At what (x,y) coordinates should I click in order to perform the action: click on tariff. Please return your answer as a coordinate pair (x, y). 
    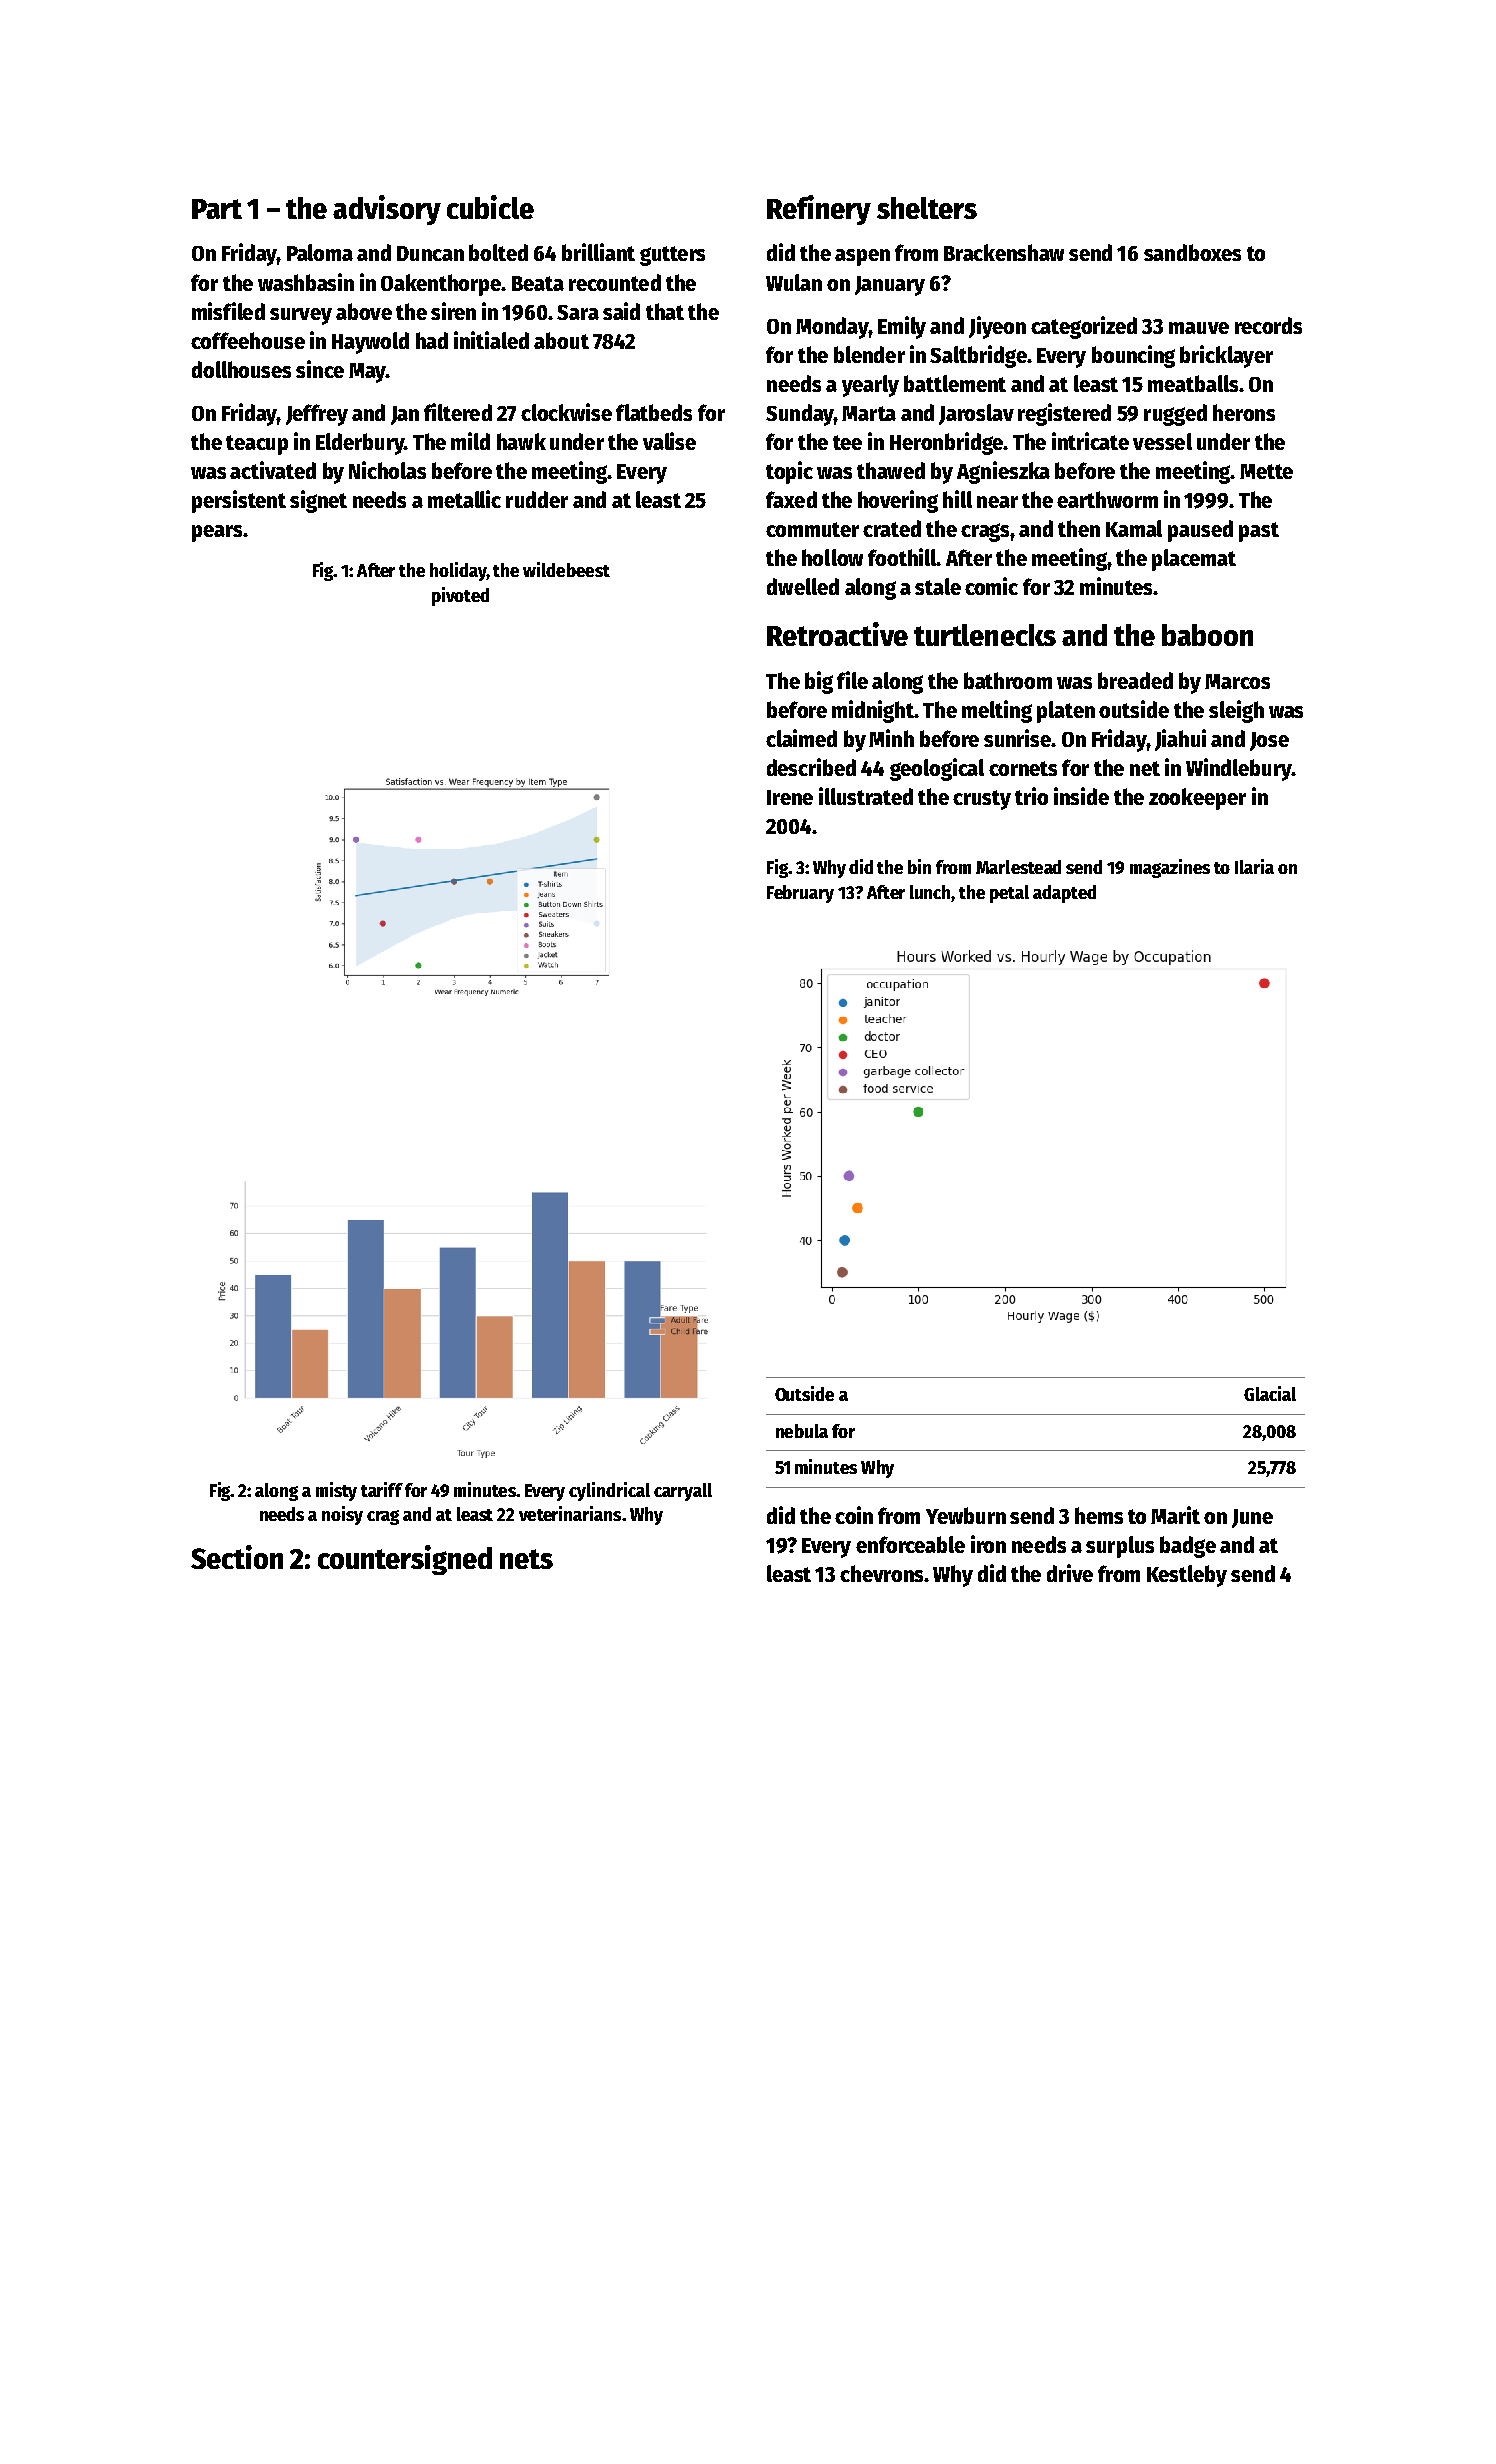
    Looking at the image, I should click on (382, 1489).
